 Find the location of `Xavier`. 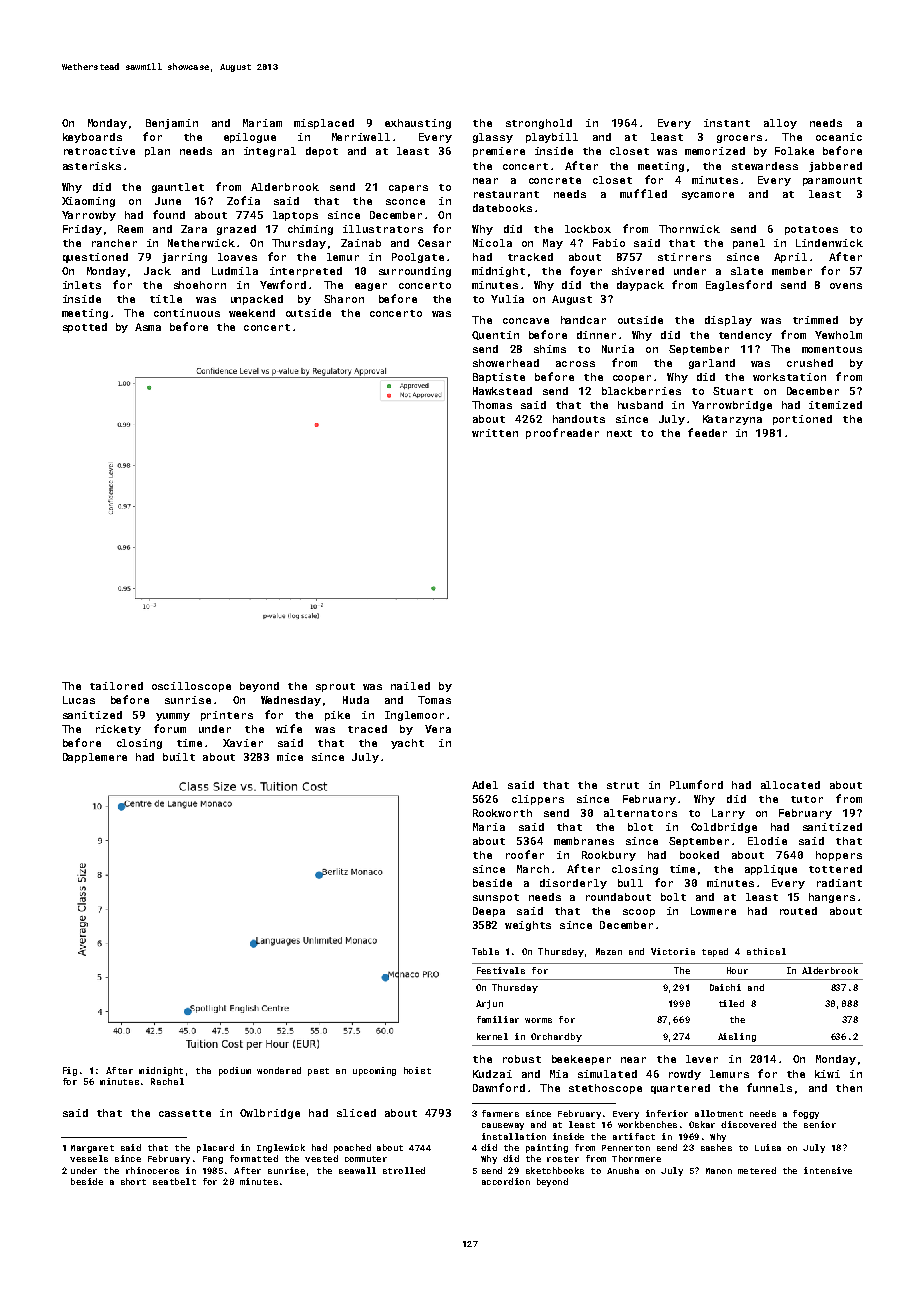

Xavier is located at coordinates (243, 743).
